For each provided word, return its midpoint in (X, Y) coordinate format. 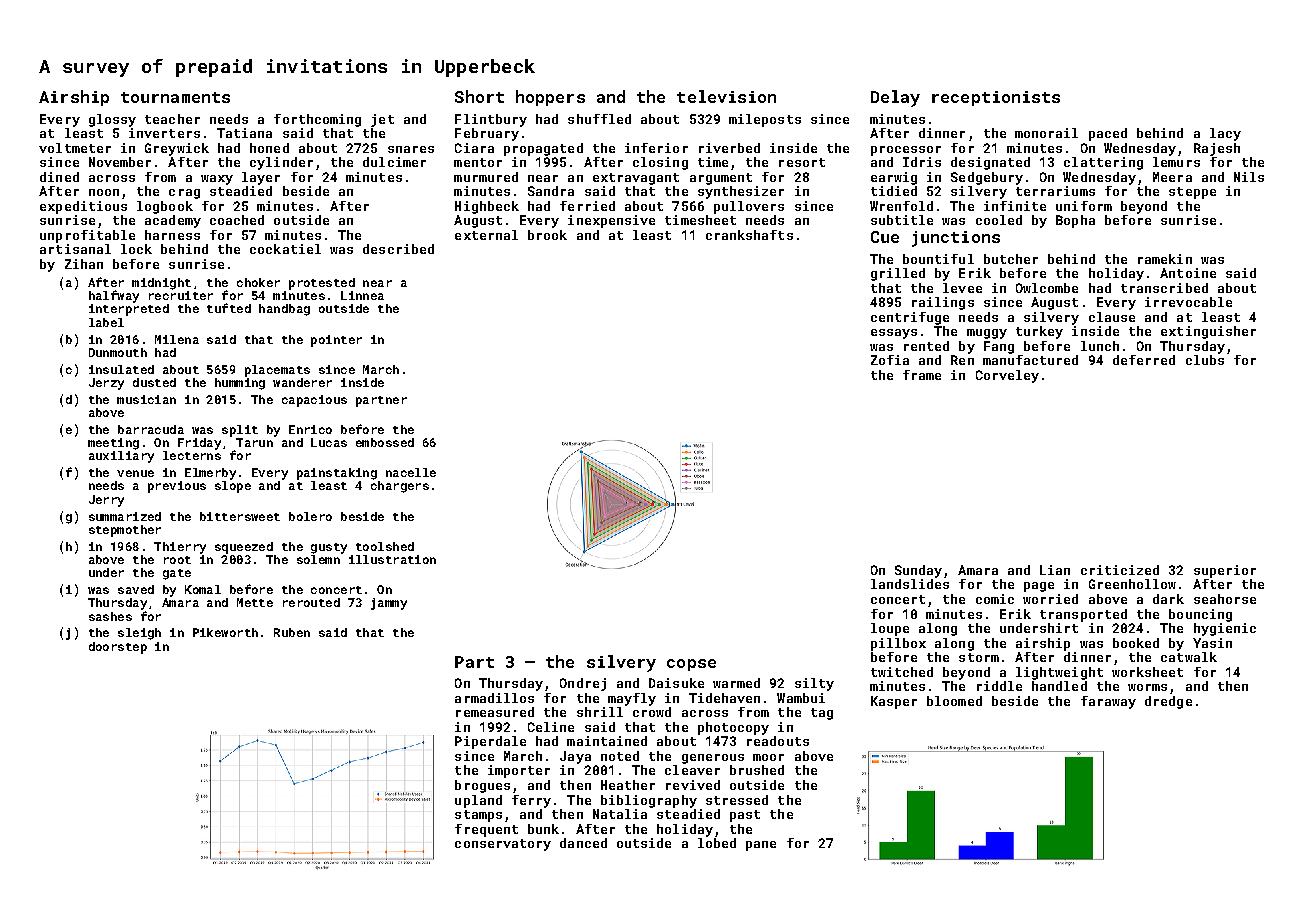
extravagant (636, 179)
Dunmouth (118, 352)
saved (136, 589)
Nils (1249, 177)
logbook (165, 207)
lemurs (1176, 162)
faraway (1108, 702)
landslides (910, 584)
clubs (1205, 360)
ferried (587, 206)
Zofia (890, 360)
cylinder (281, 163)
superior (1225, 571)
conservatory (503, 845)
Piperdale (490, 742)
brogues (482, 786)
